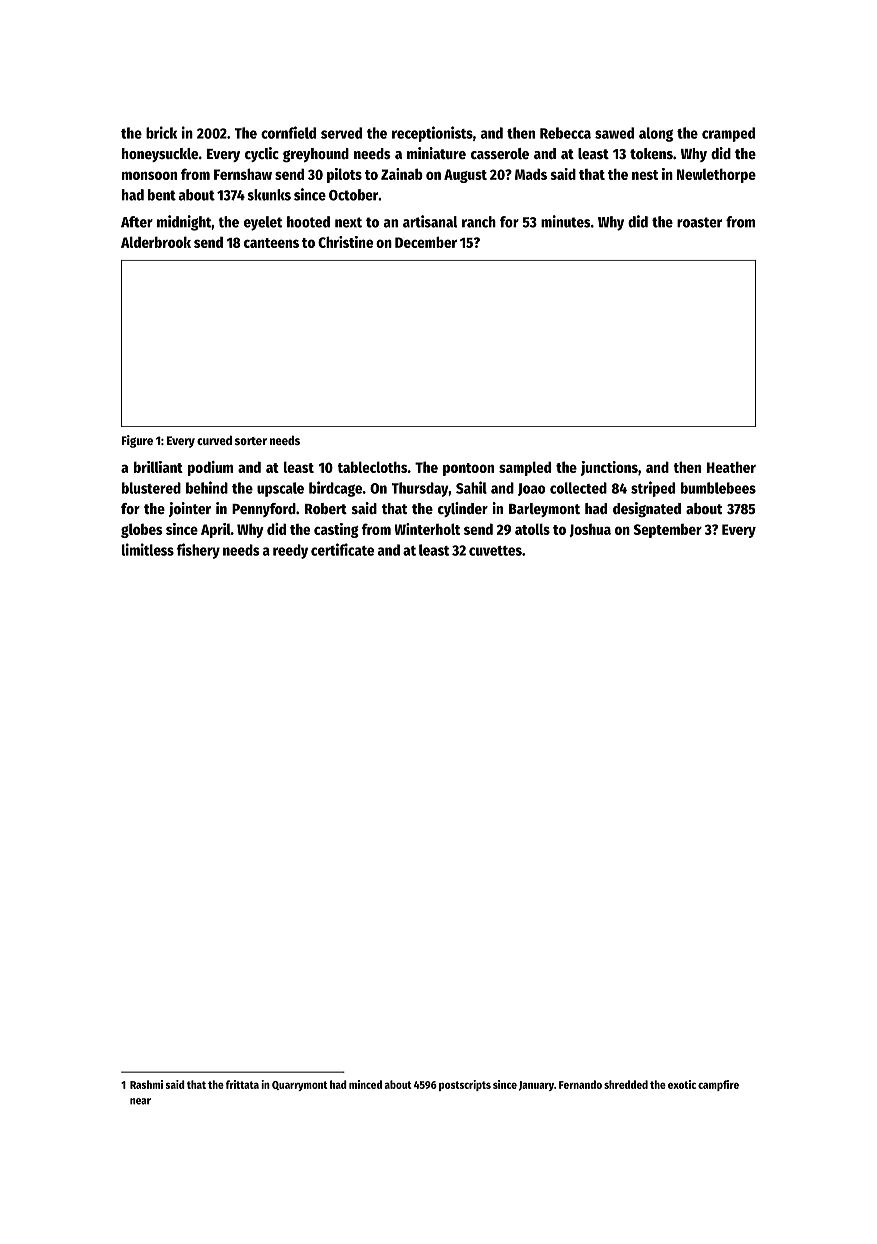 Image resolution: width=877 pixels, height=1244 pixels. Describe the element at coordinates (198, 551) in the image. I see `fishery` at that location.
